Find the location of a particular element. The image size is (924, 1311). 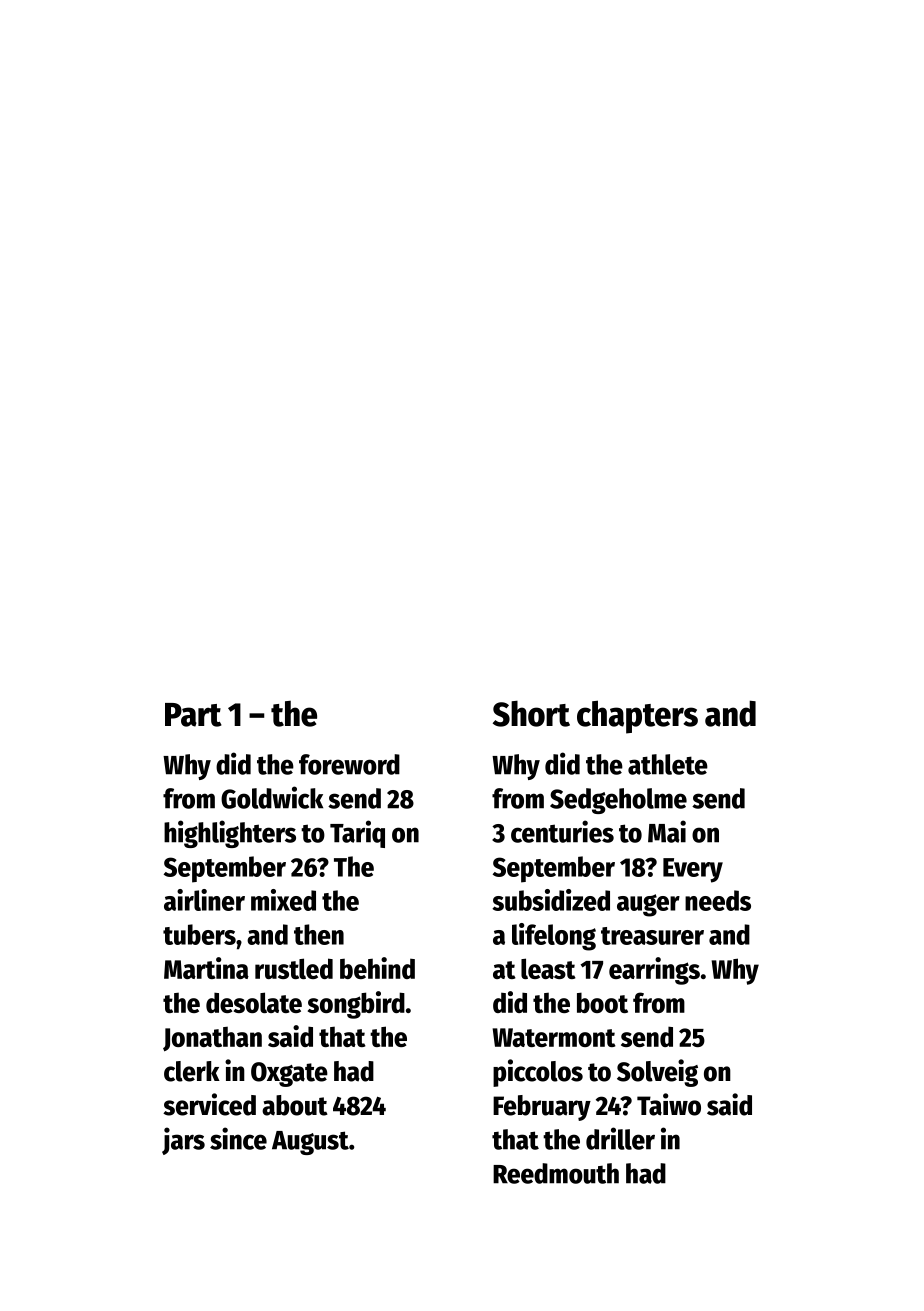

Solveig is located at coordinates (657, 1073).
